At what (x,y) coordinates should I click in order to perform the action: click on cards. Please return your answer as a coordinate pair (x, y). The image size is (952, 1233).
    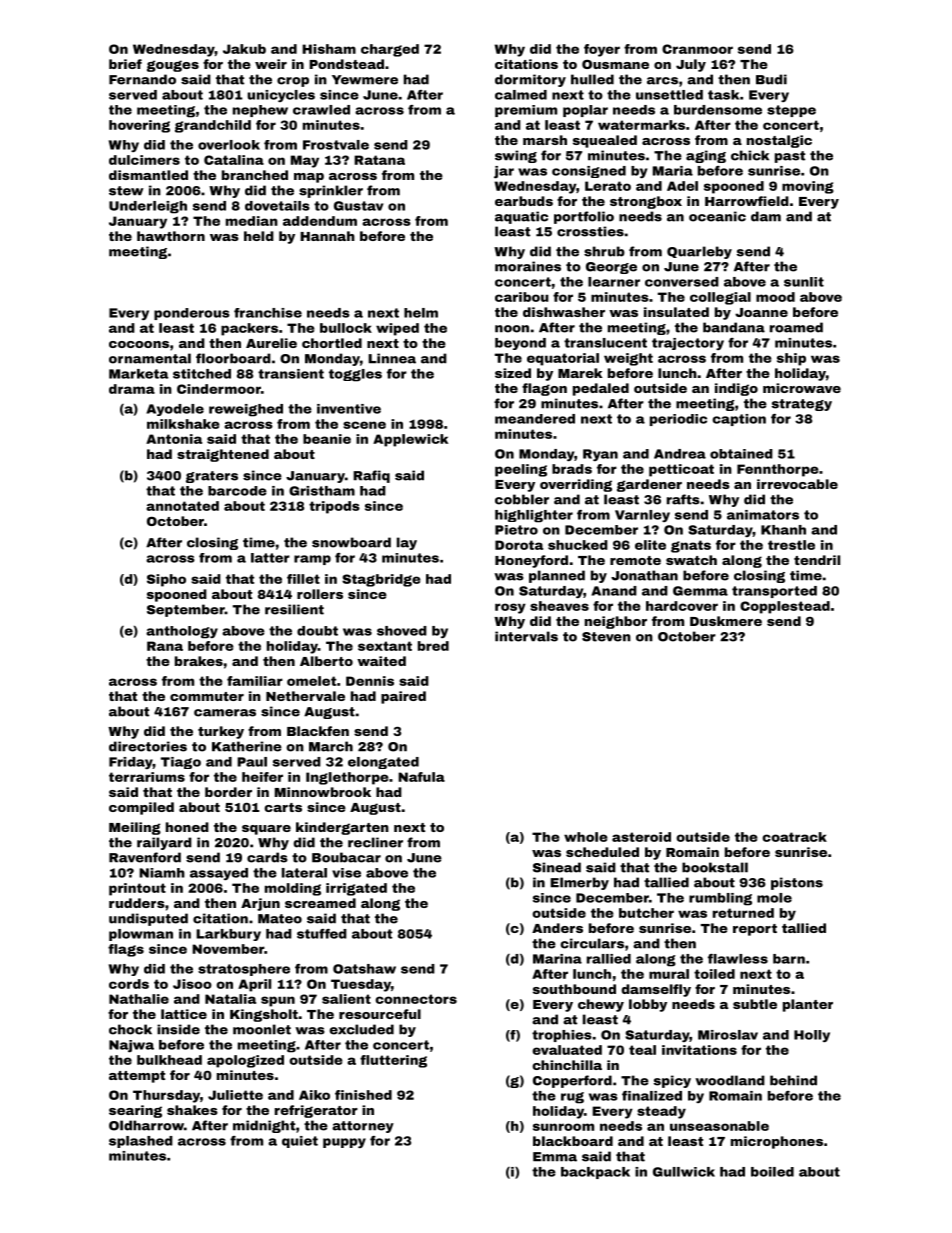
    Looking at the image, I should click on (267, 857).
